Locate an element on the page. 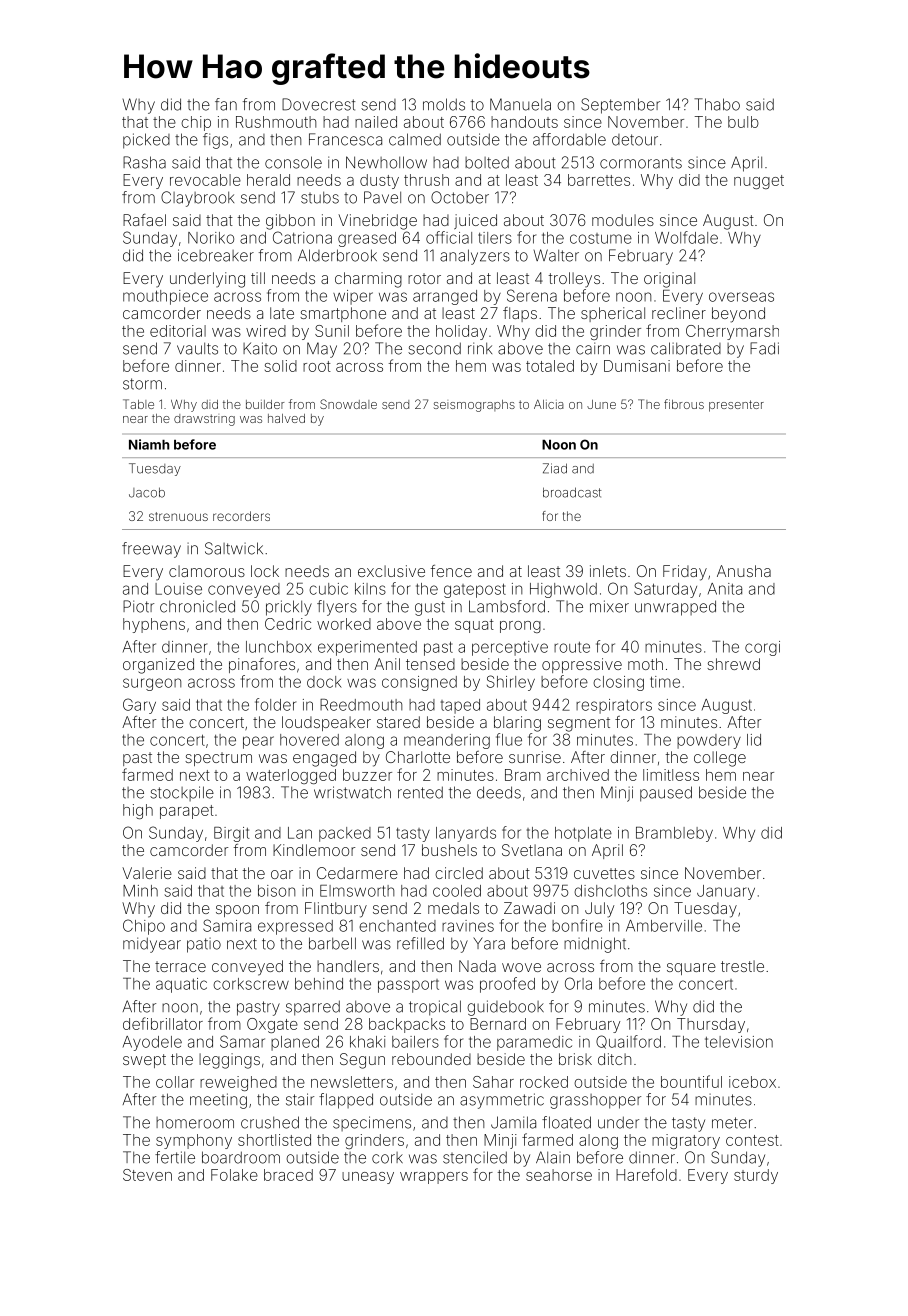  costume is located at coordinates (601, 238).
